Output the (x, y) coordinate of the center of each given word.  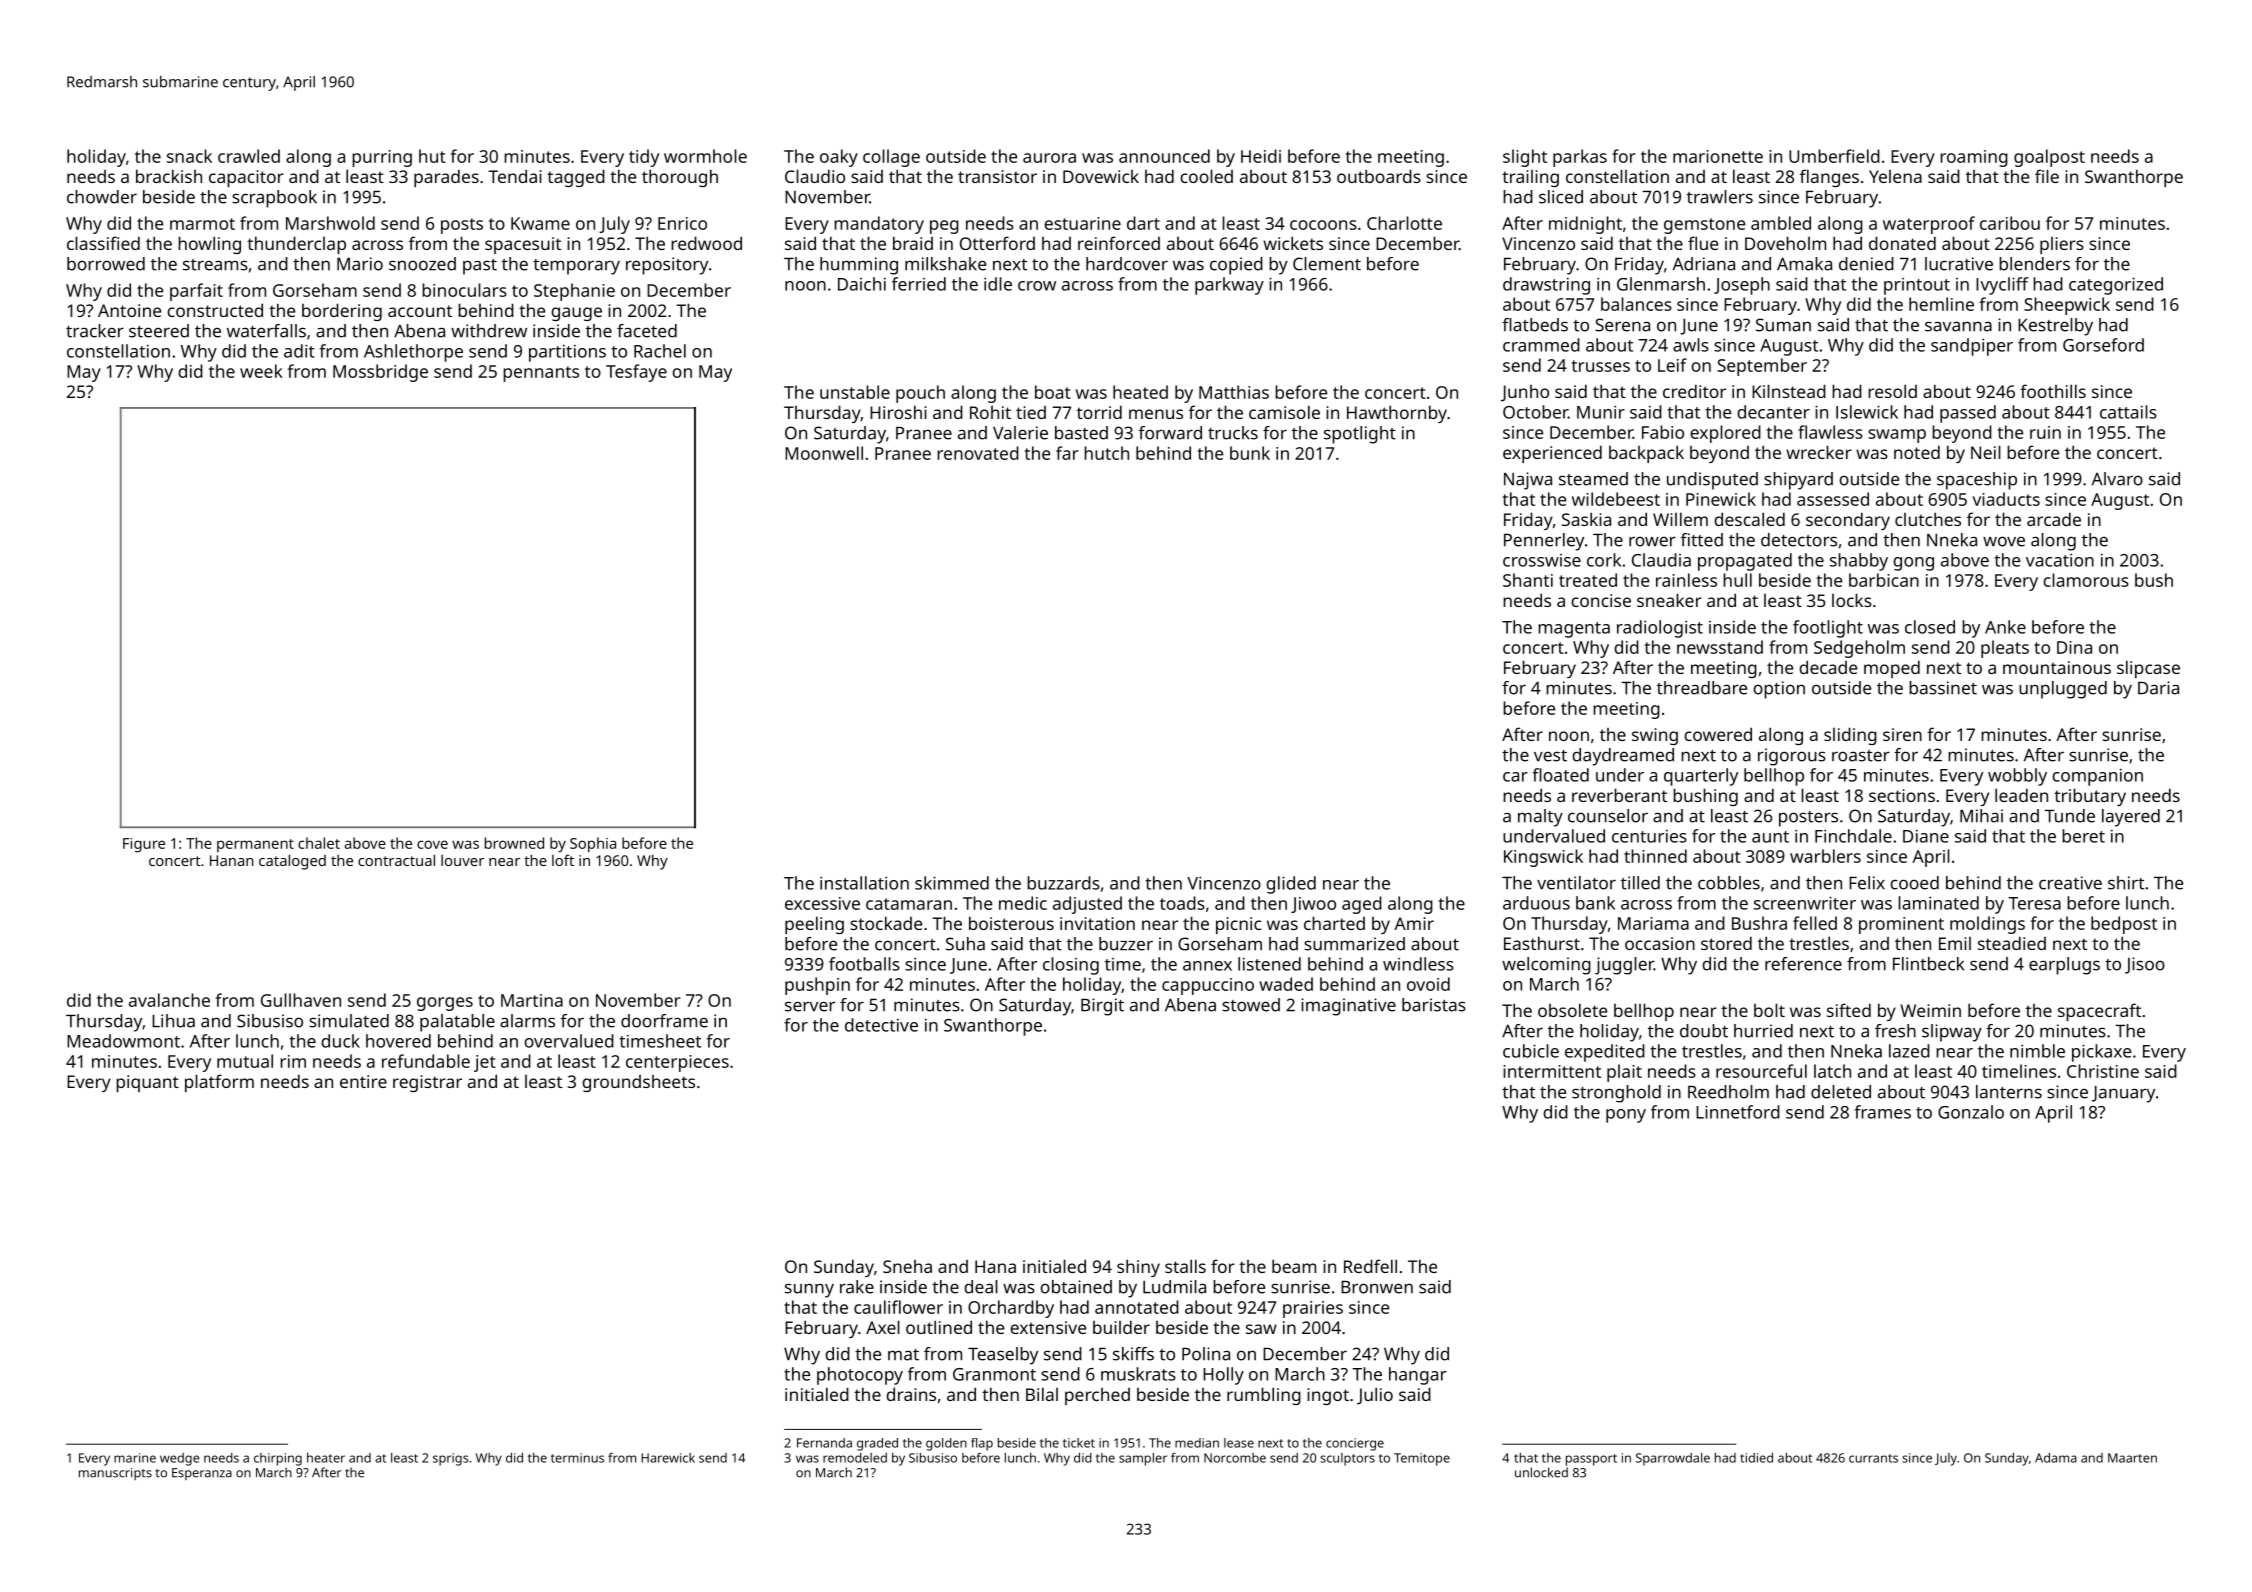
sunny (809, 1290)
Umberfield (1834, 156)
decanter (1773, 412)
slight (1525, 158)
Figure (144, 845)
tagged (576, 178)
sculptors (1347, 1459)
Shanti (1528, 580)
